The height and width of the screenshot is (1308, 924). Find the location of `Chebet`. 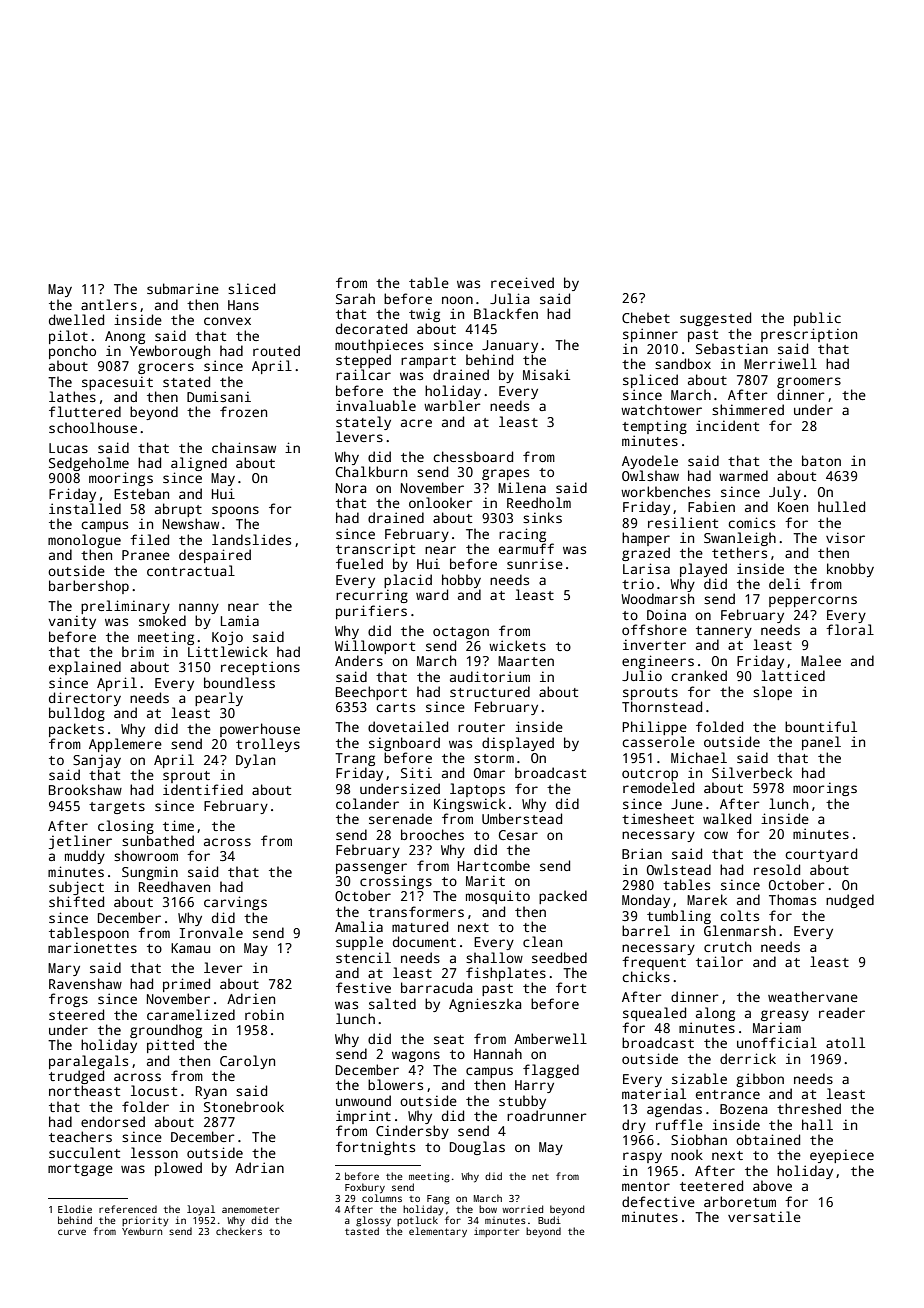

Chebet is located at coordinates (646, 317).
